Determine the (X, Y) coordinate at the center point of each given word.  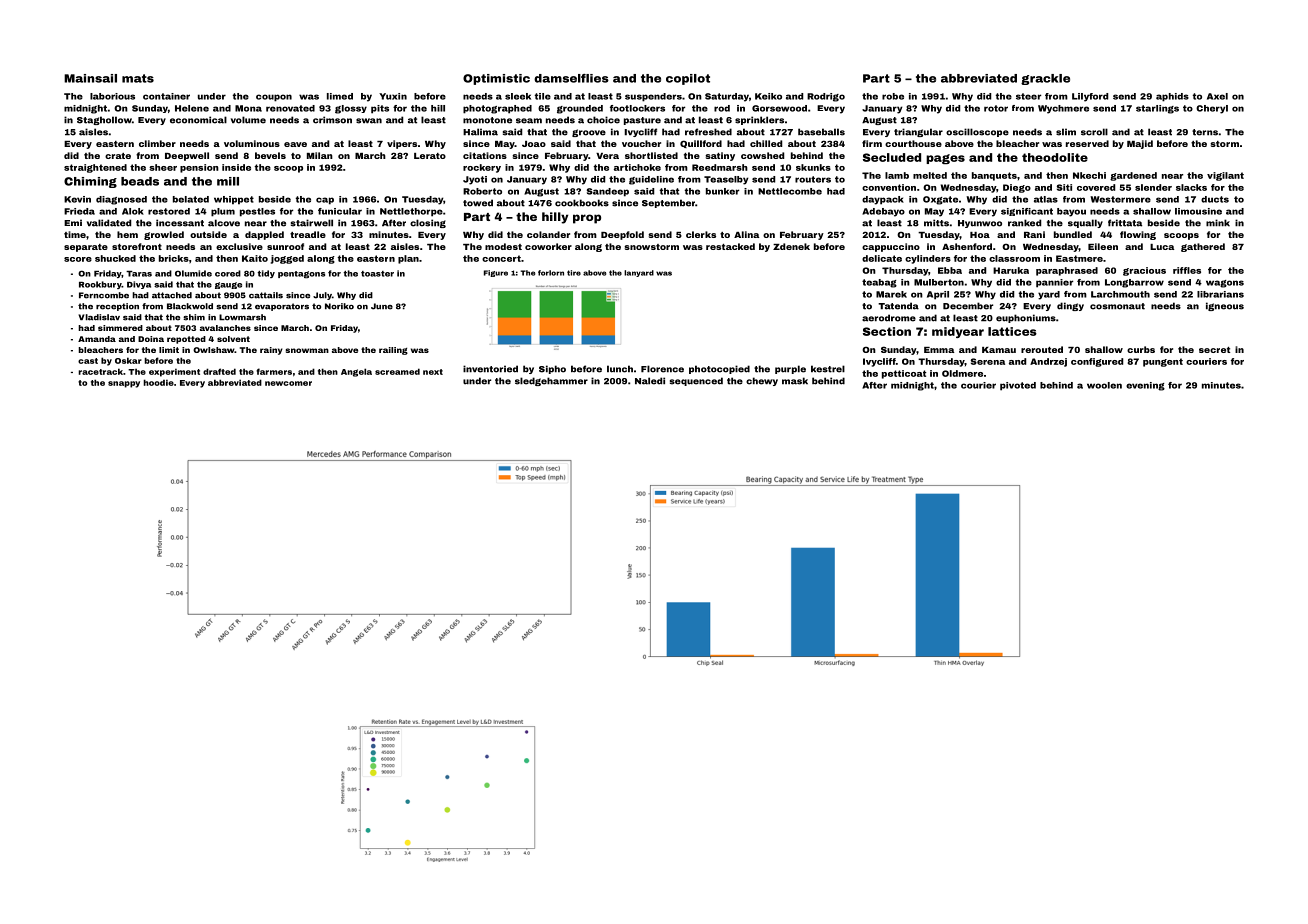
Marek (891, 294)
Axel (1217, 96)
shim (194, 317)
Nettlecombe (790, 191)
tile (543, 96)
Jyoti (475, 180)
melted (930, 175)
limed (340, 96)
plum (223, 212)
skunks (813, 167)
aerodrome (889, 318)
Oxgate (940, 200)
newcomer (288, 383)
